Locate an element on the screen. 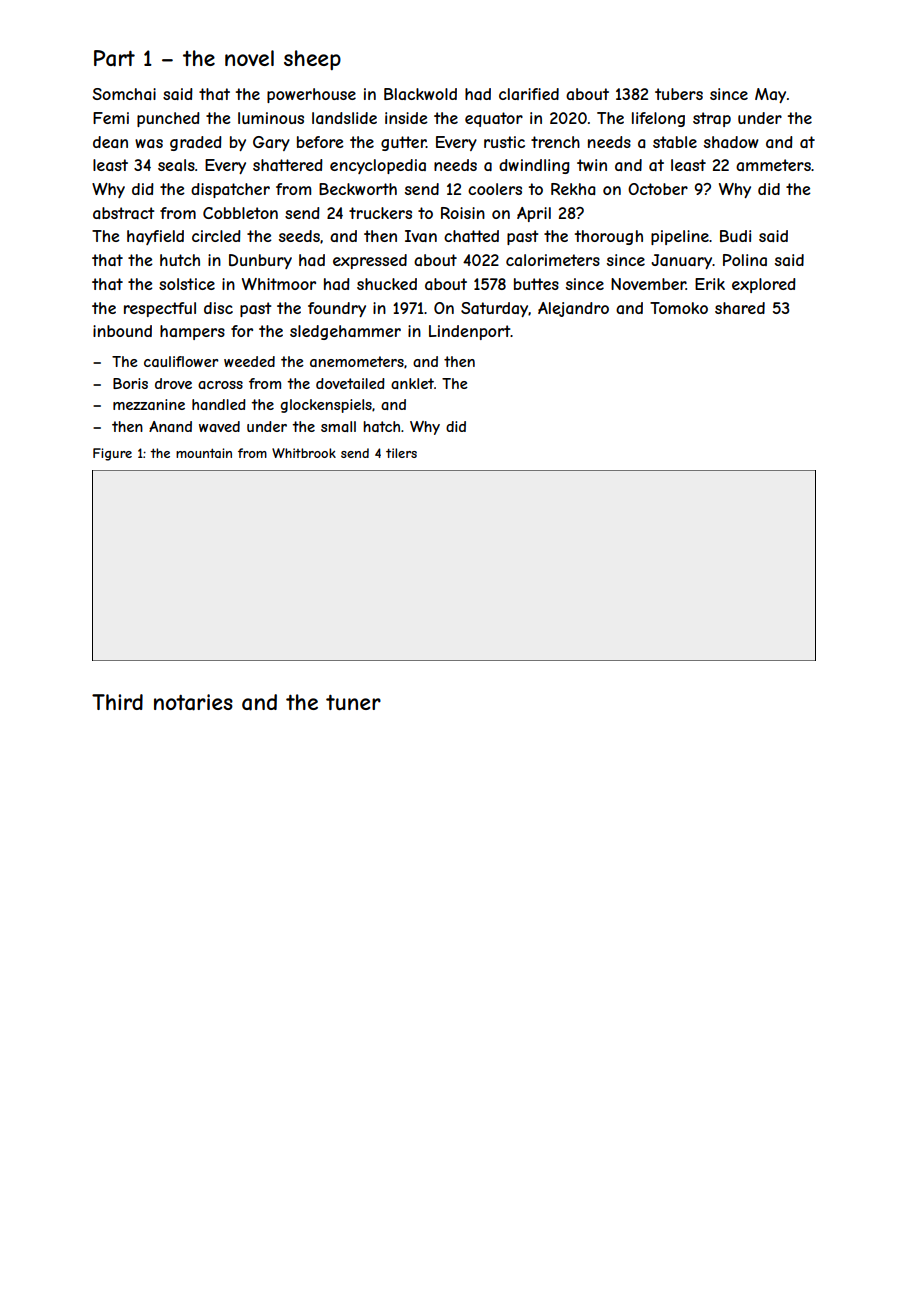  tubers is located at coordinates (679, 94).
